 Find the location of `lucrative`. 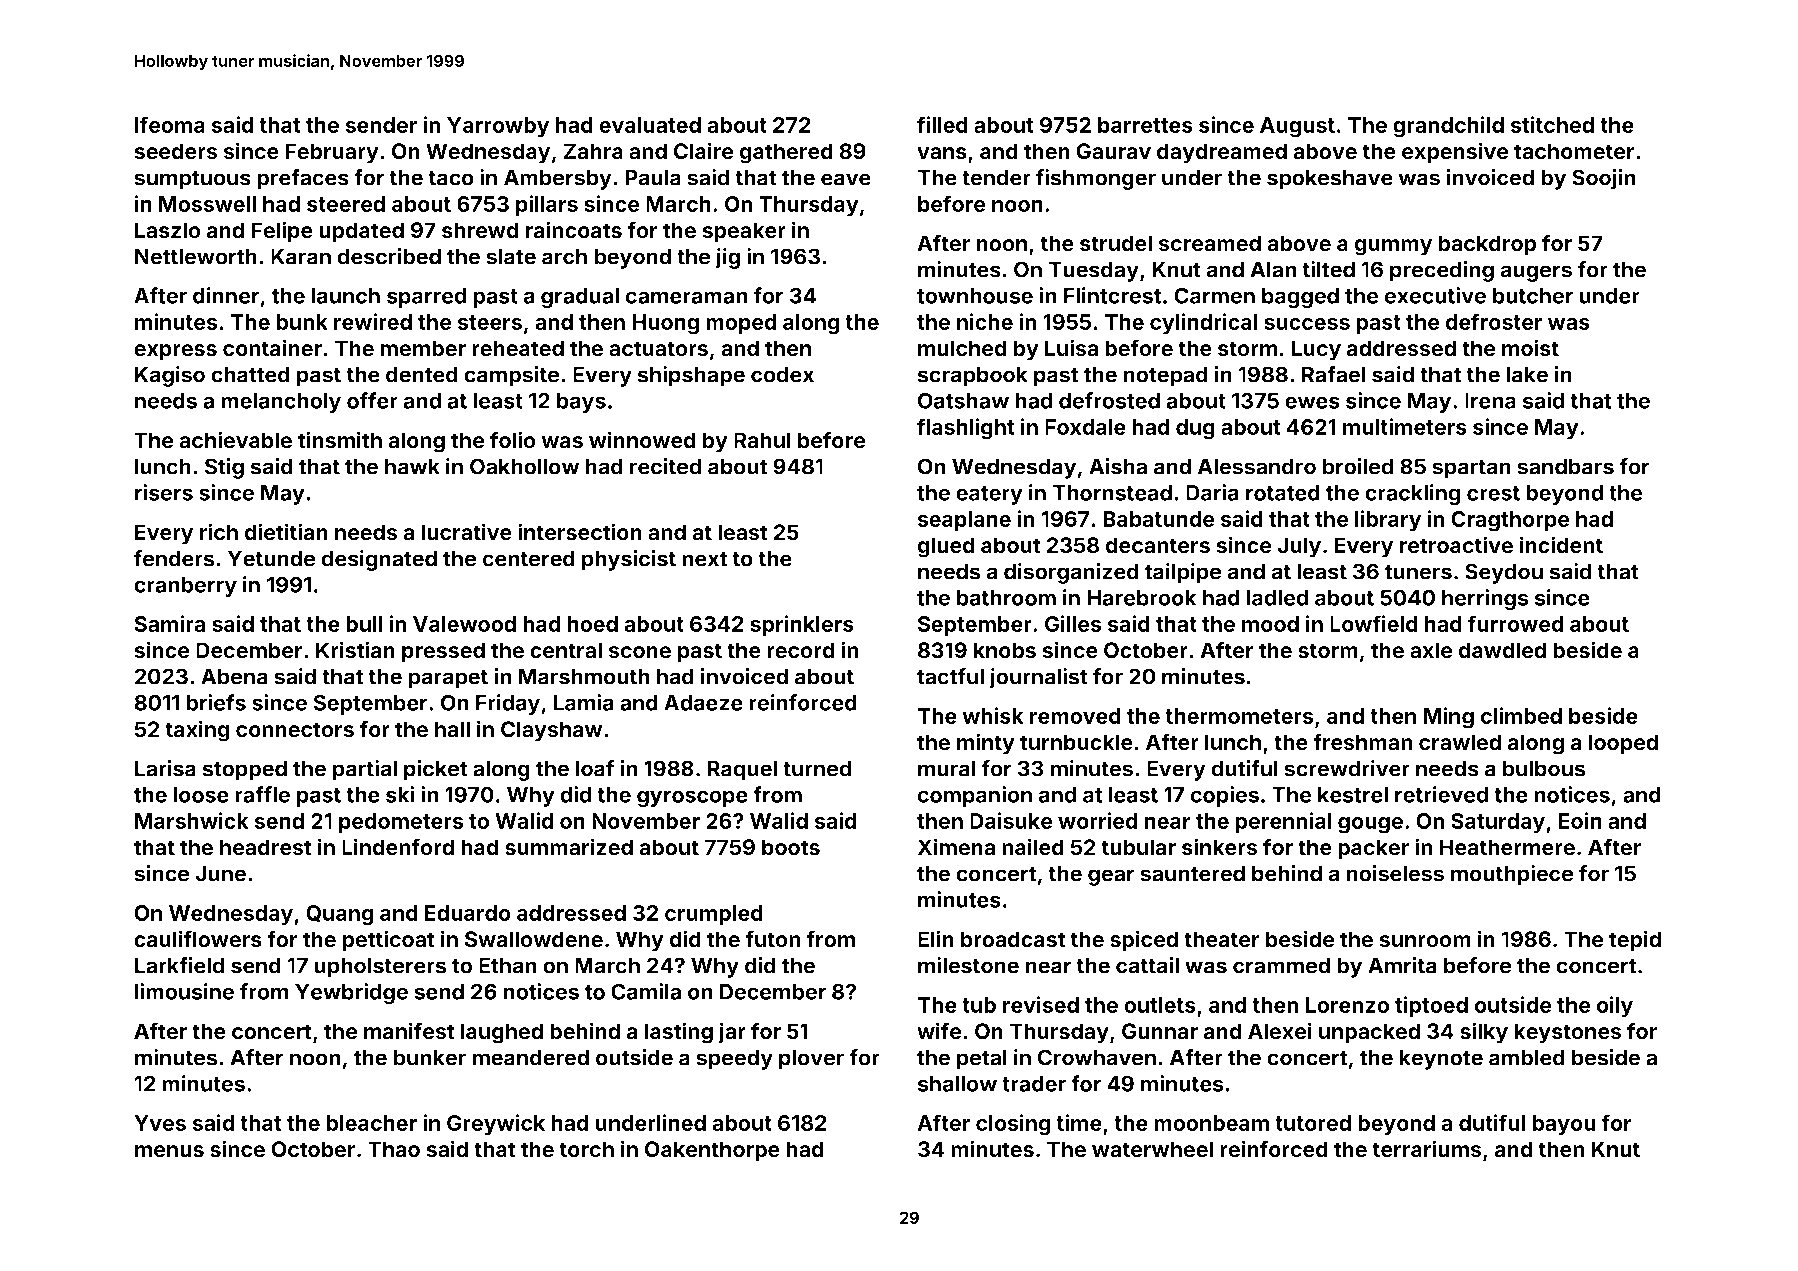

lucrative is located at coordinates (466, 532).
